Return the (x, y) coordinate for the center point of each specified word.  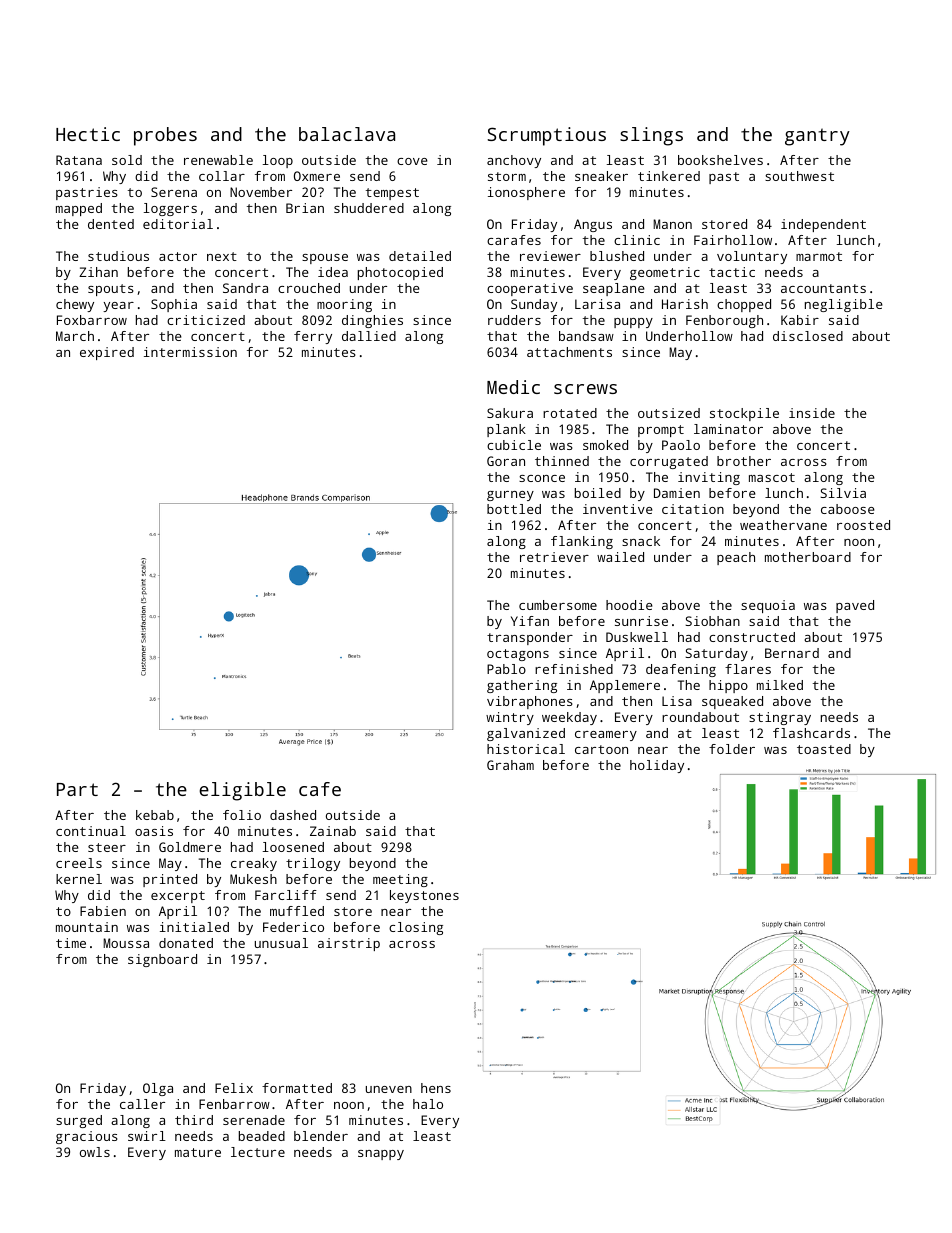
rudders (514, 320)
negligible (844, 305)
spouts (111, 290)
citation (693, 509)
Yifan (530, 621)
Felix (234, 1088)
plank (506, 430)
